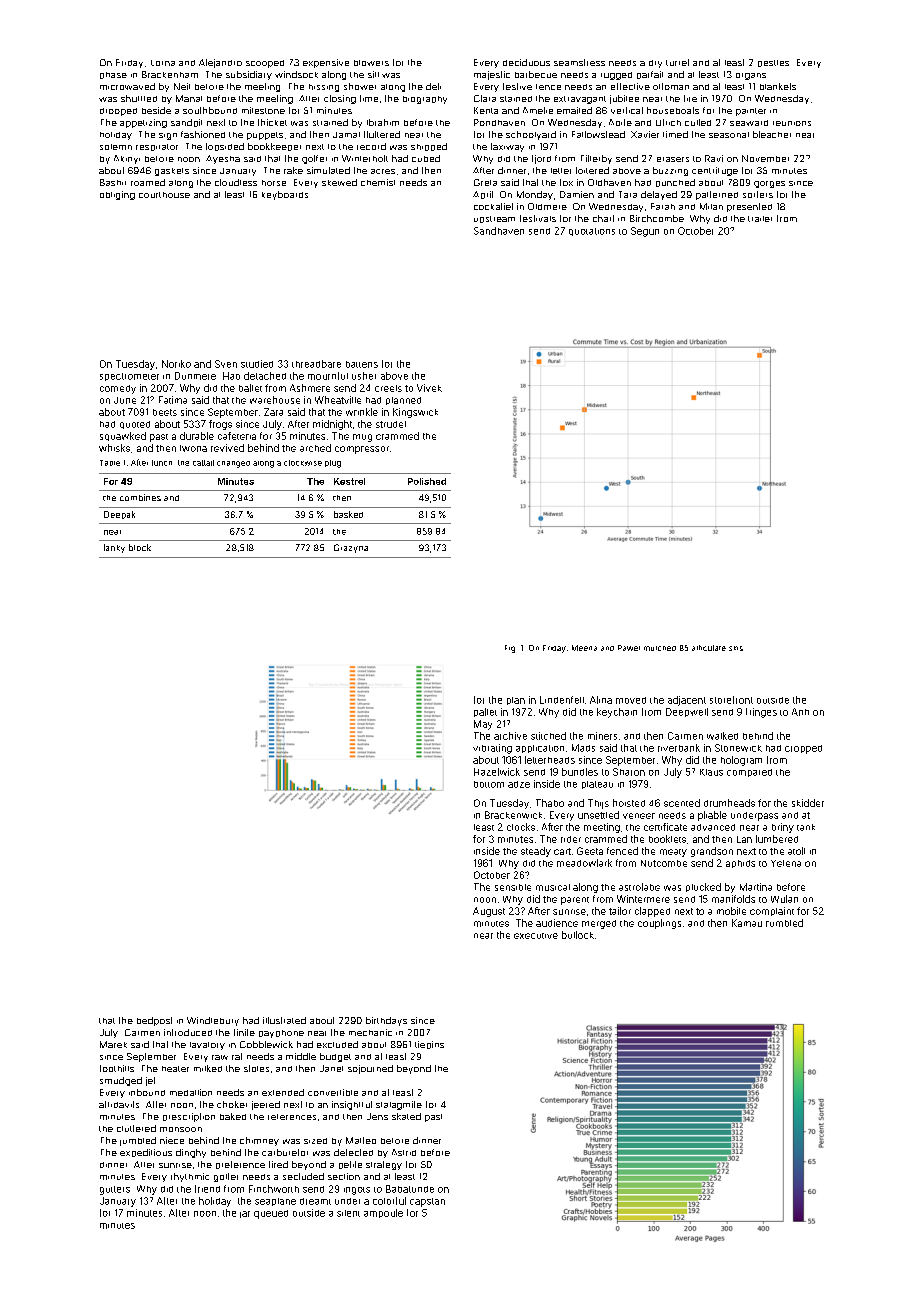 Image resolution: width=924 pixels, height=1308 pixels. Describe the element at coordinates (736, 648) in the page. I see `skis` at that location.
